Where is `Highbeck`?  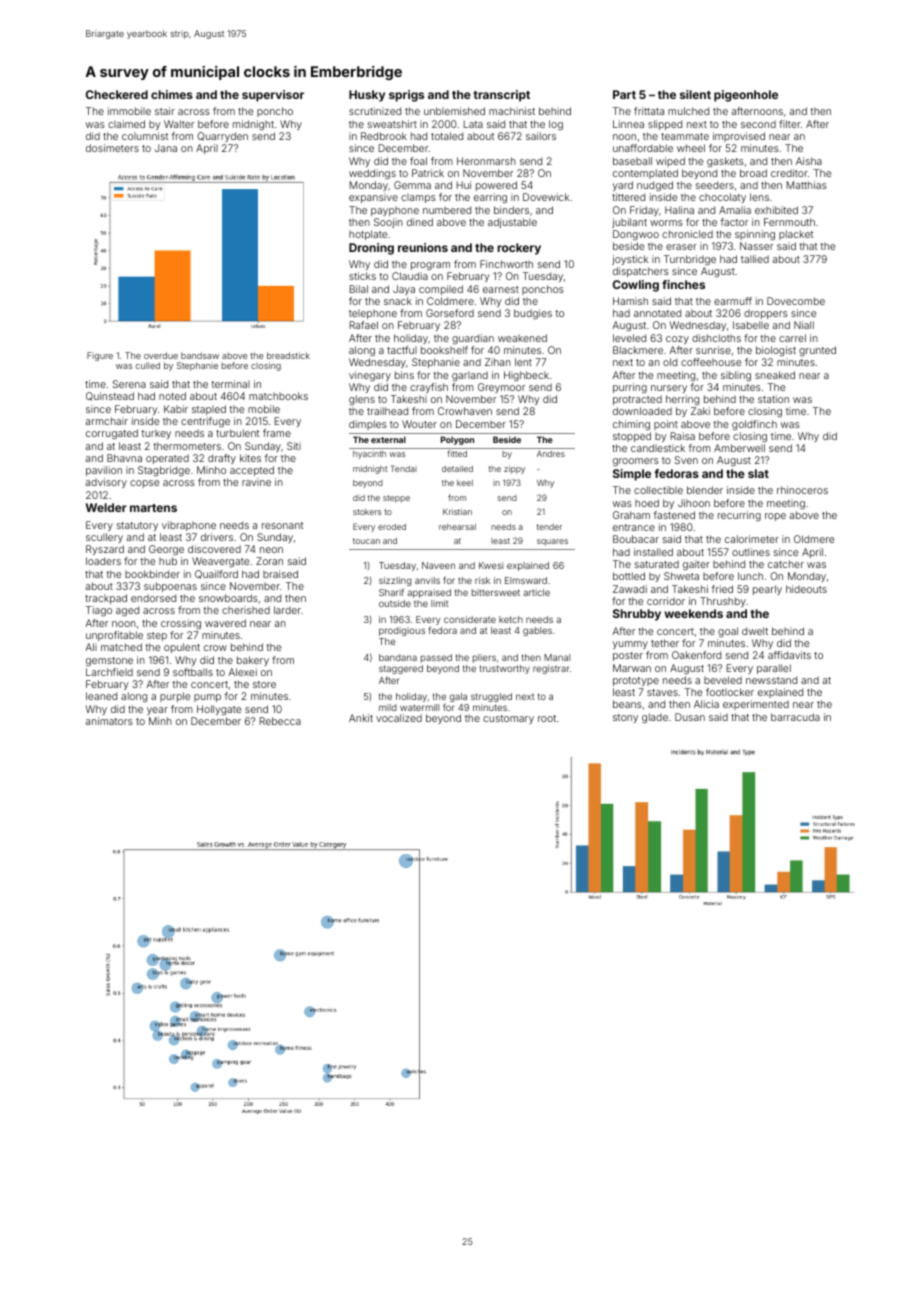 Highbeck is located at coordinates (526, 376).
